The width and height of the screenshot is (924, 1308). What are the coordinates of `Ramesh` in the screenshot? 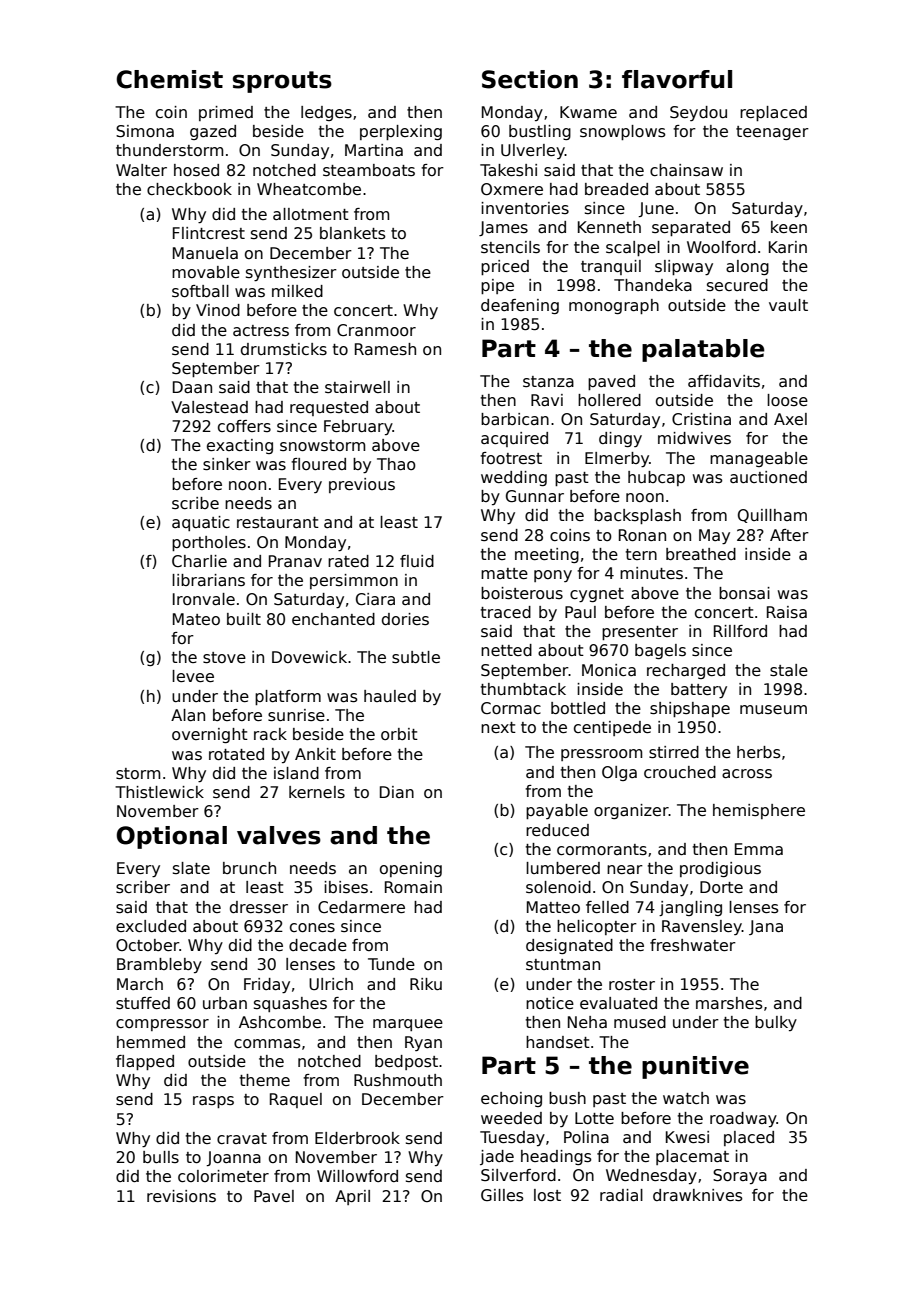 It's located at (385, 349).
